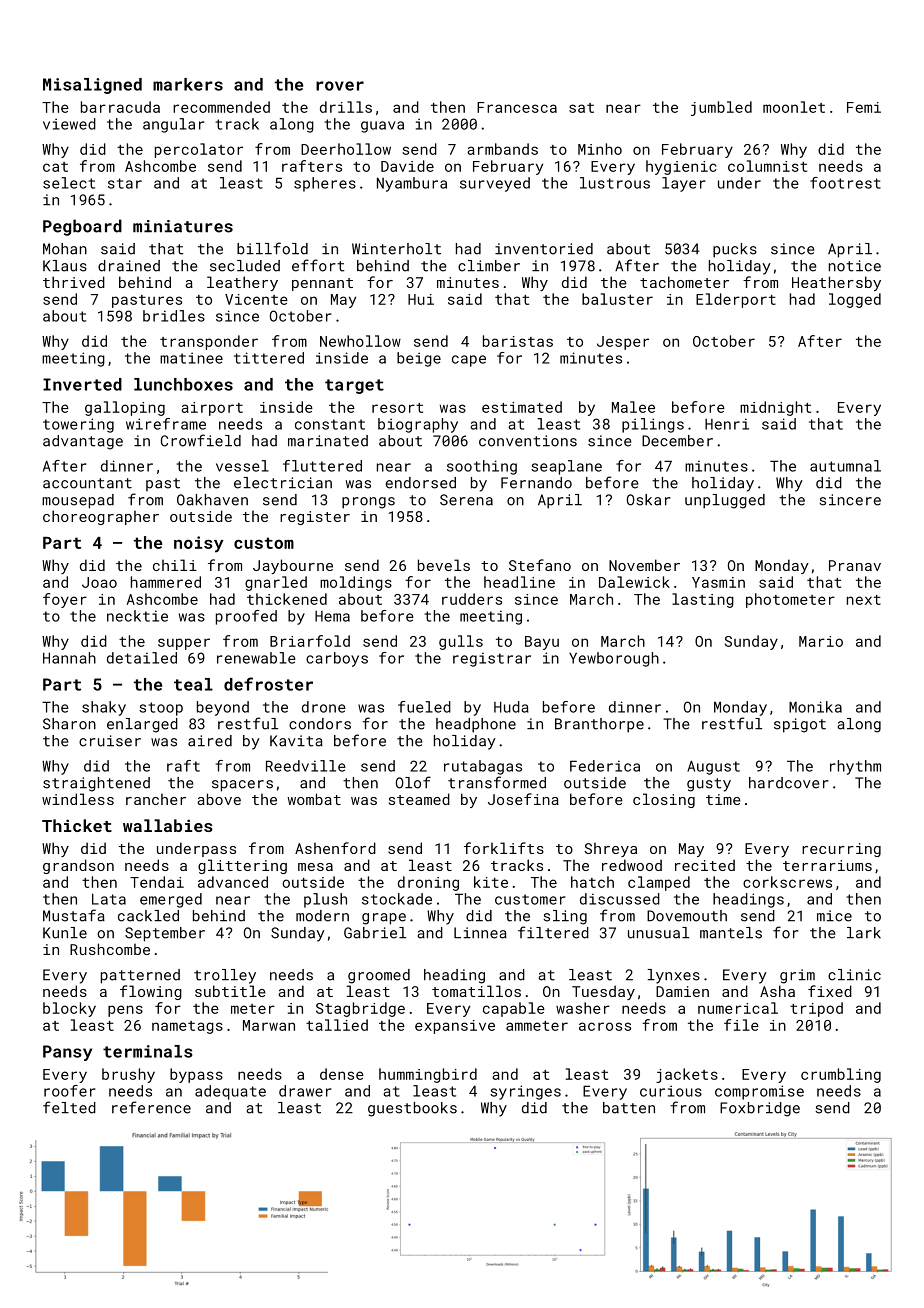 The image size is (924, 1308). Describe the element at coordinates (70, 1091) in the image. I see `roofer` at that location.
